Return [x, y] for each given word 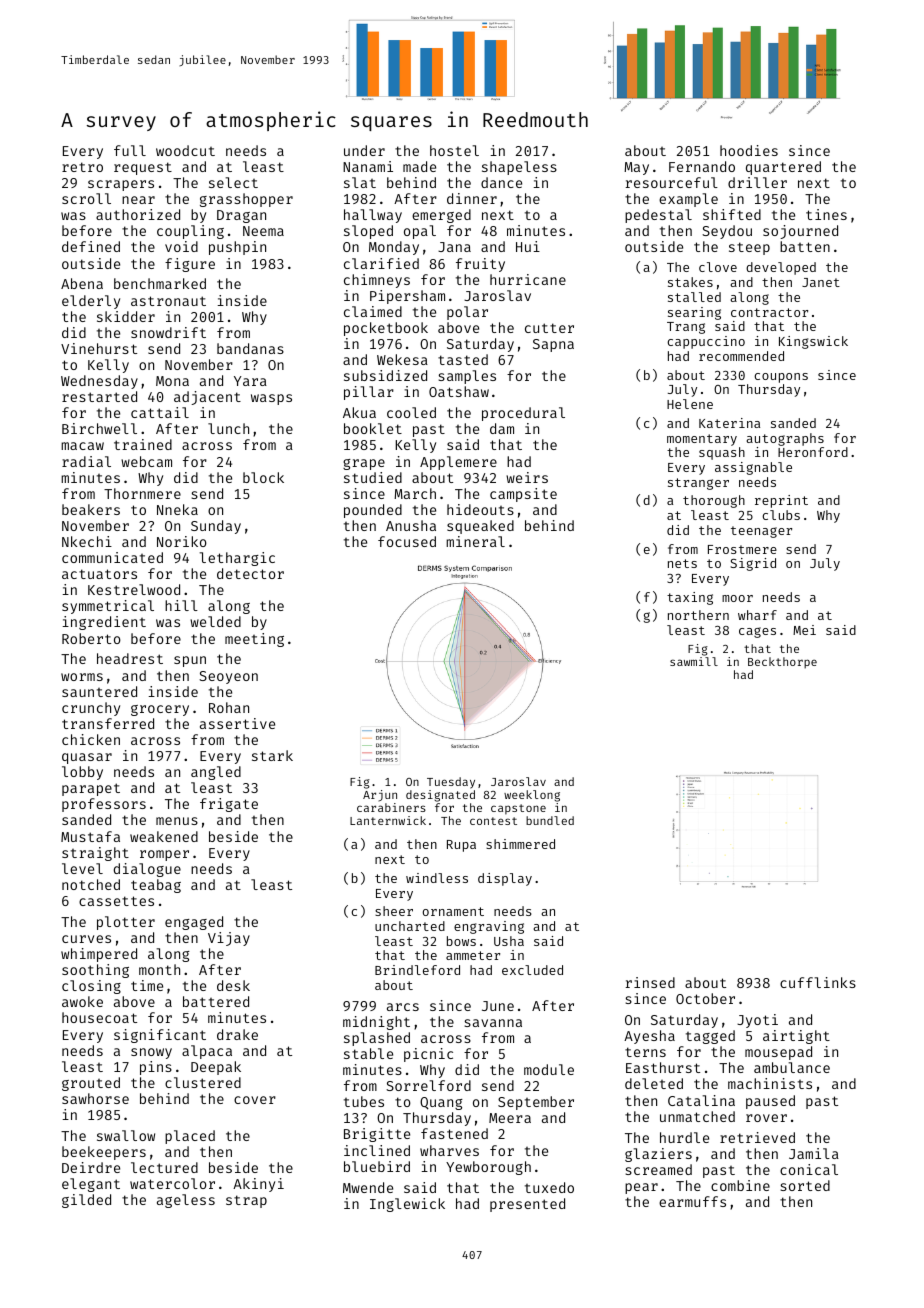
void [181, 246]
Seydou [727, 232]
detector [250, 573]
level [82, 868]
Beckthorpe [782, 663]
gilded [86, 1201]
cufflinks [818, 982]
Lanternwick [388, 820]
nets [682, 563]
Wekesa [402, 359]
